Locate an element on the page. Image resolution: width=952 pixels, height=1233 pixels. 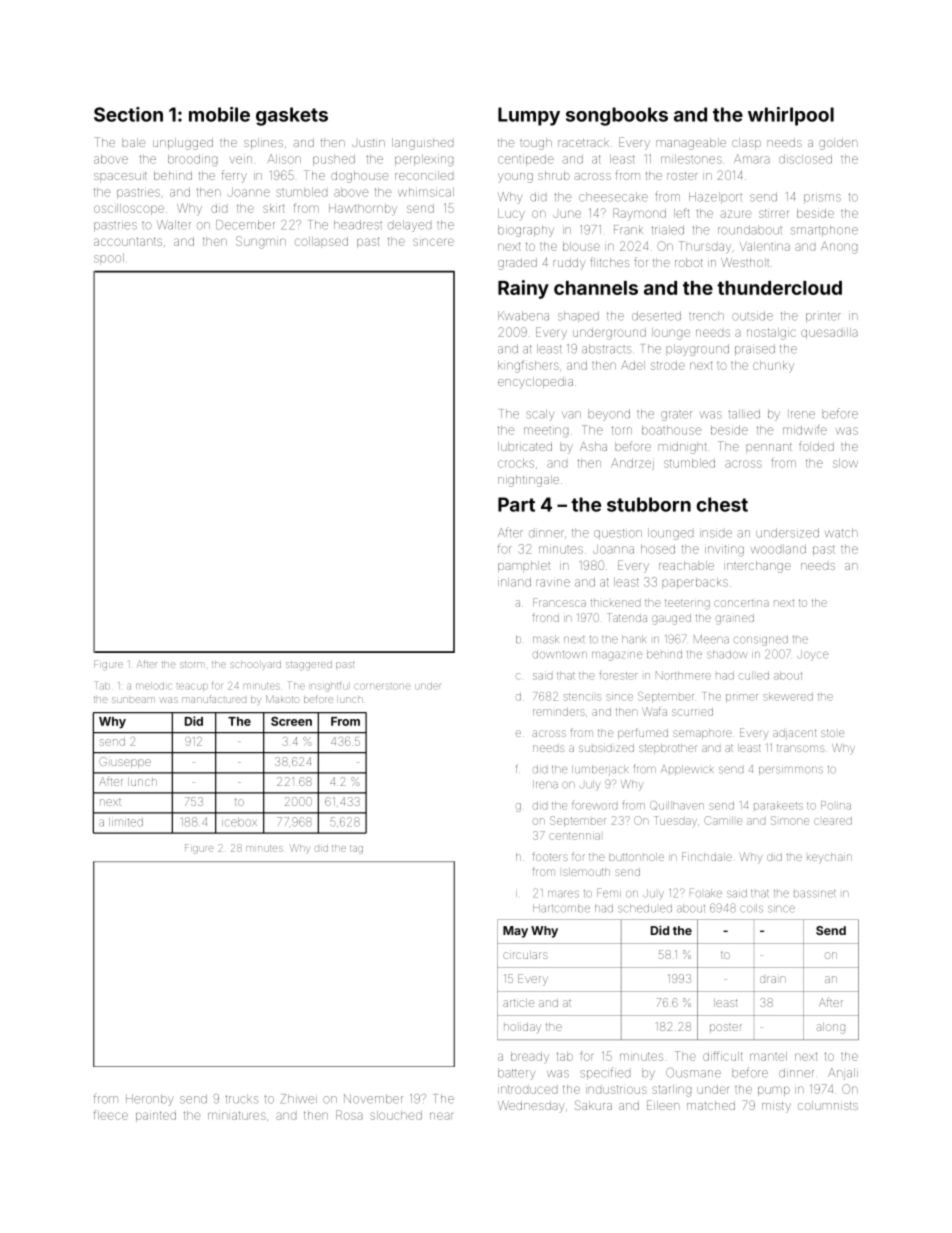
article is located at coordinates (518, 1003).
